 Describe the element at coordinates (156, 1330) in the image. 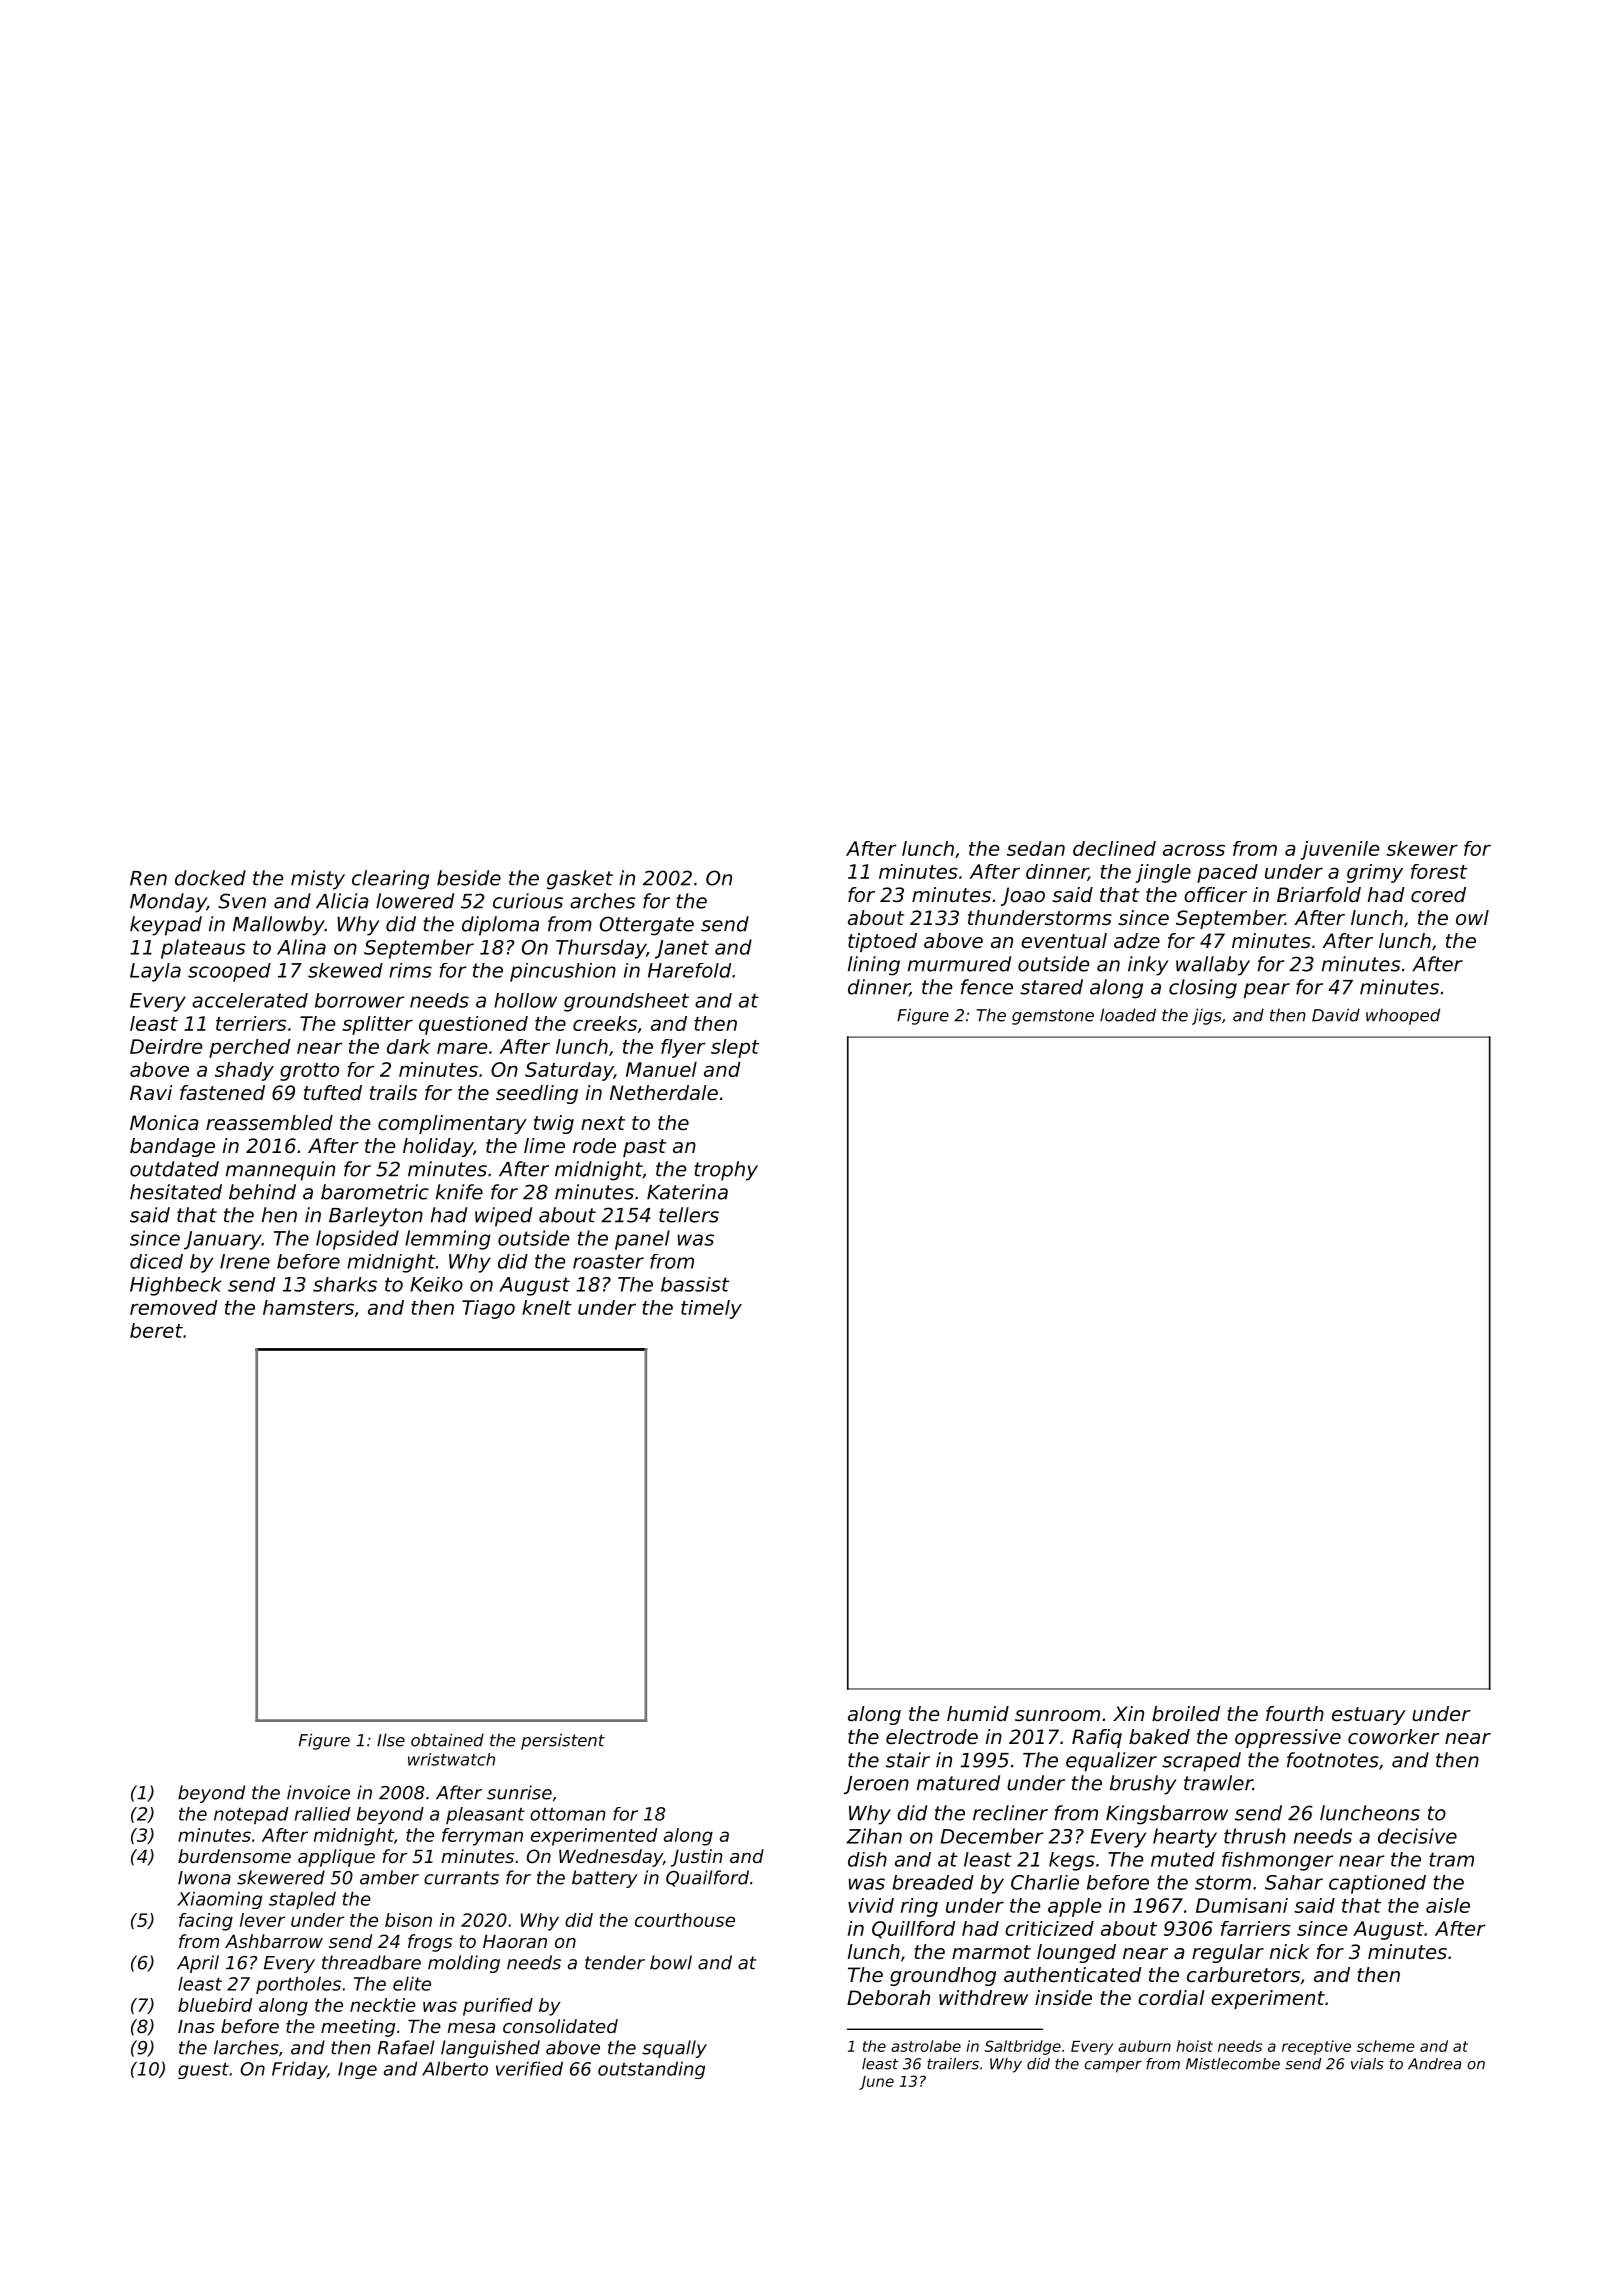

I see `beret` at that location.
